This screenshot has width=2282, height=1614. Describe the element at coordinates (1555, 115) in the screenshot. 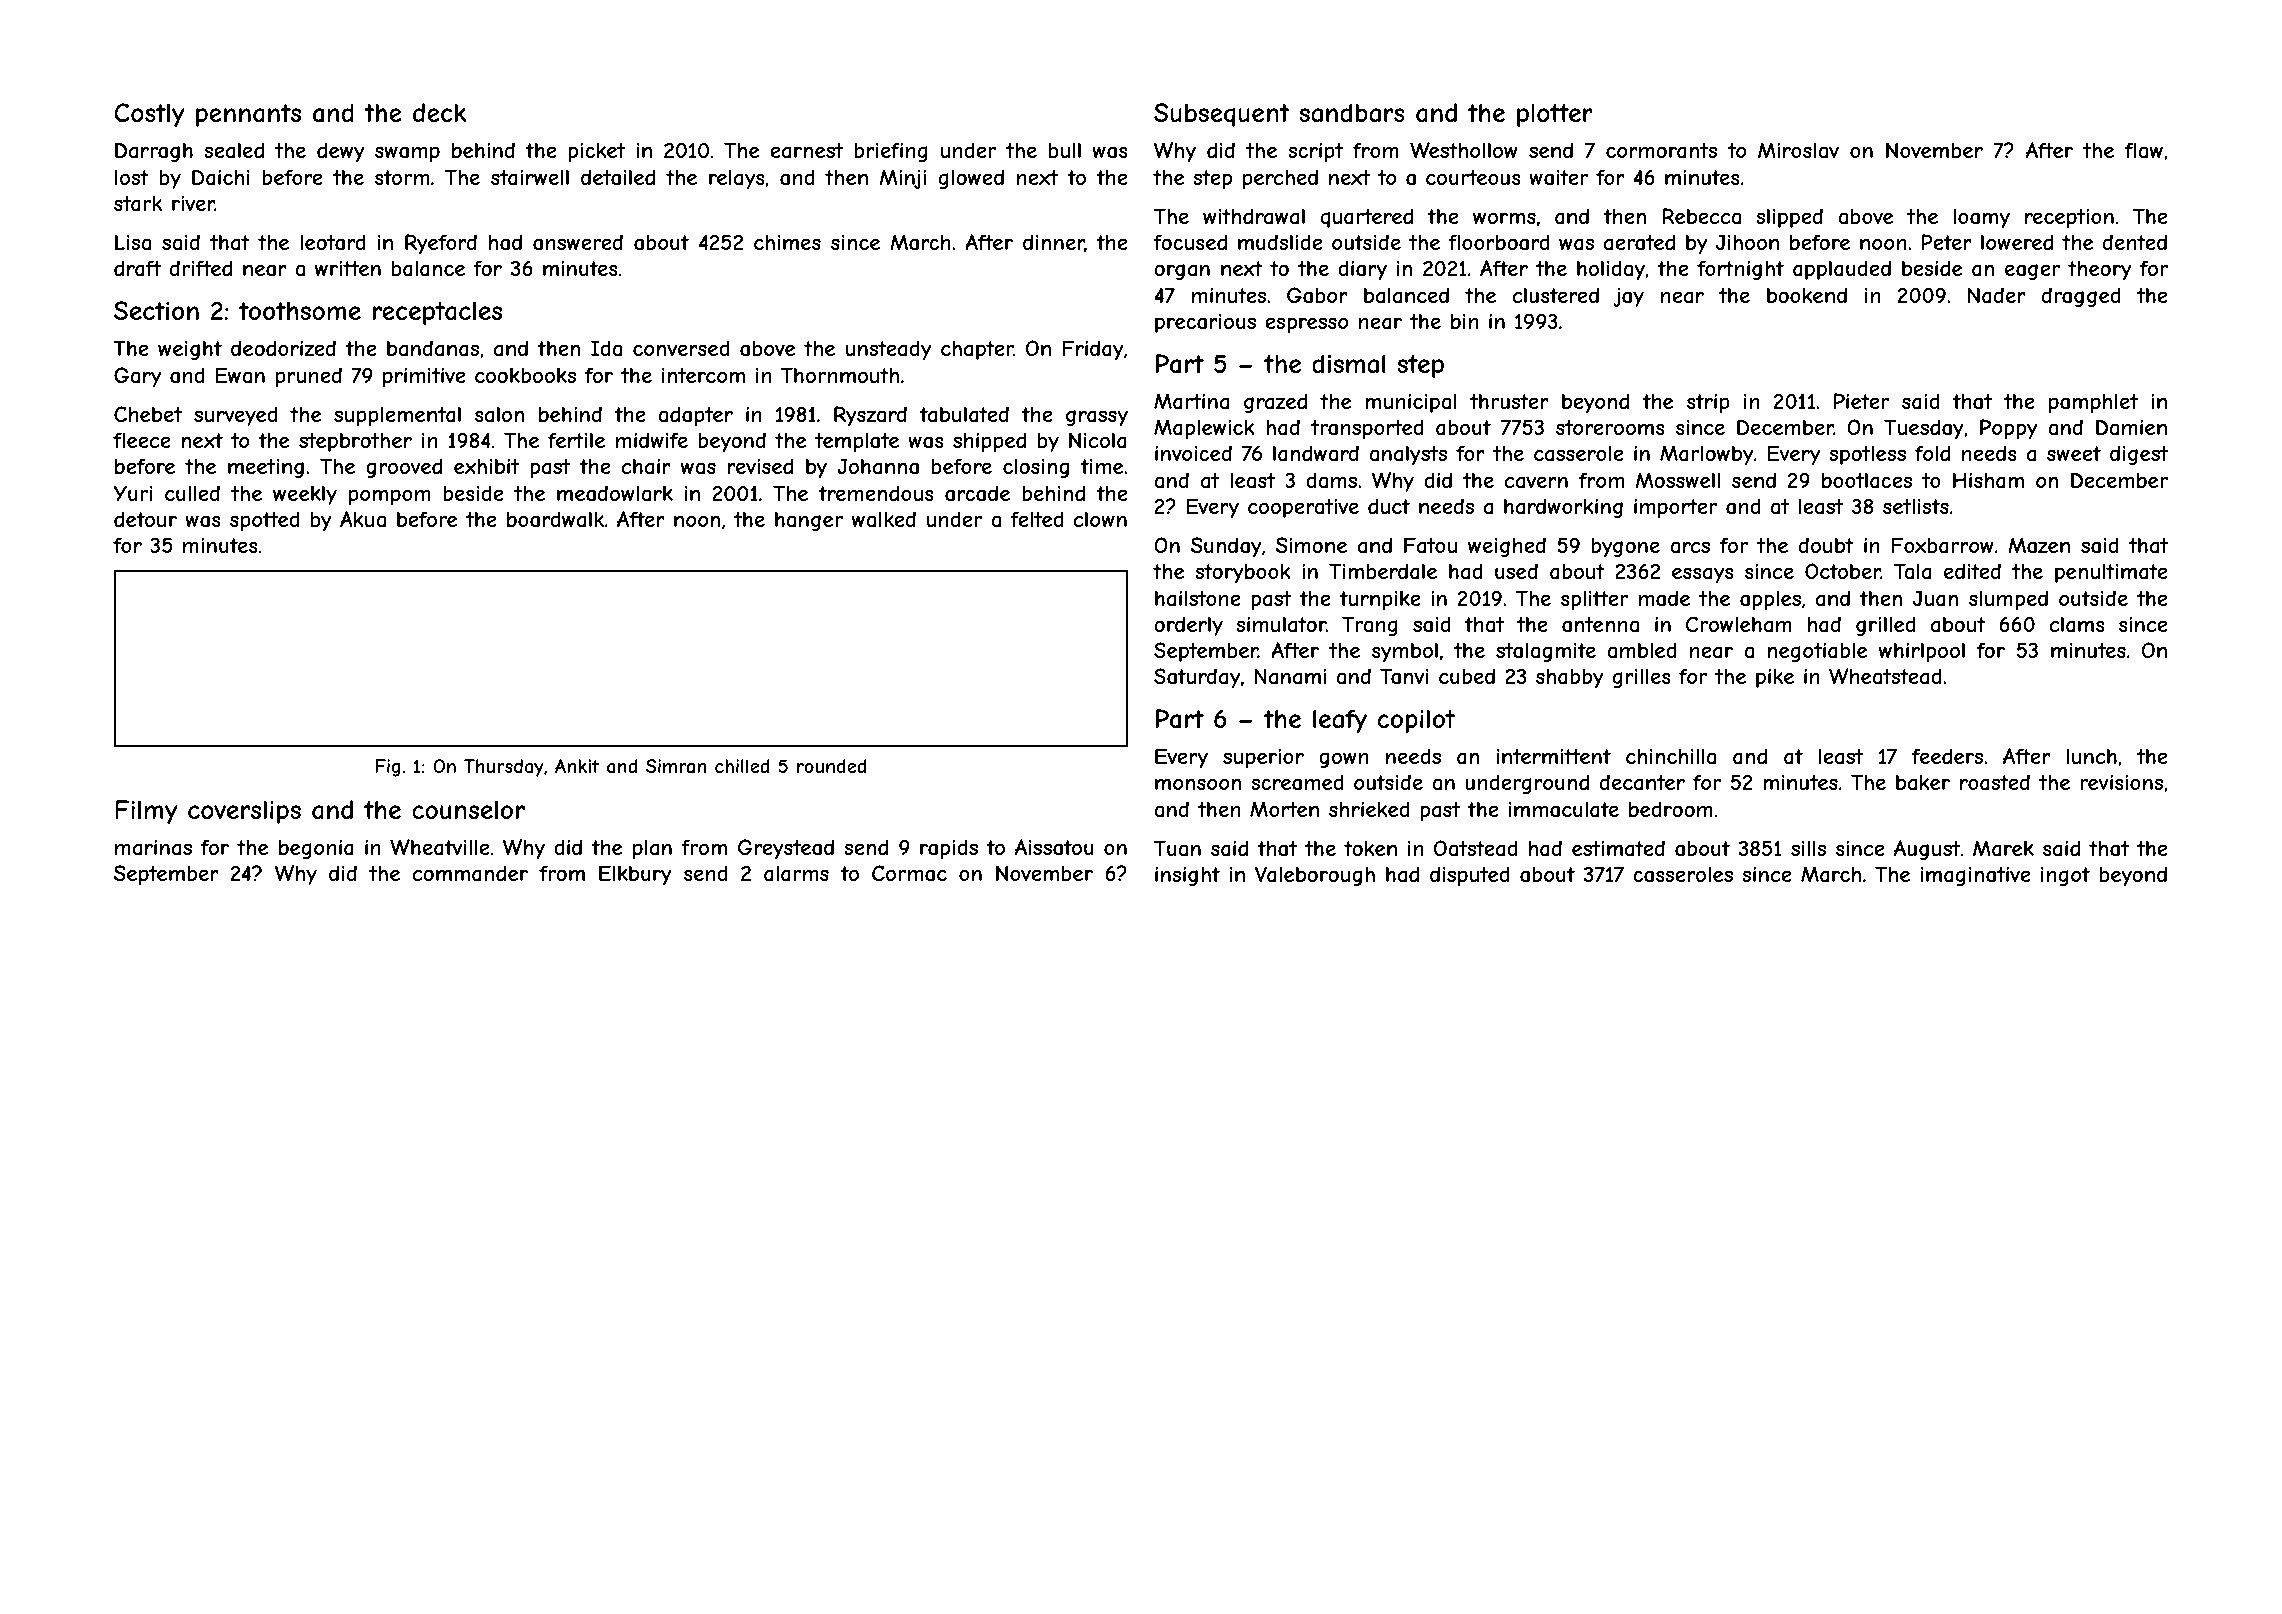

I see `plotter` at that location.
